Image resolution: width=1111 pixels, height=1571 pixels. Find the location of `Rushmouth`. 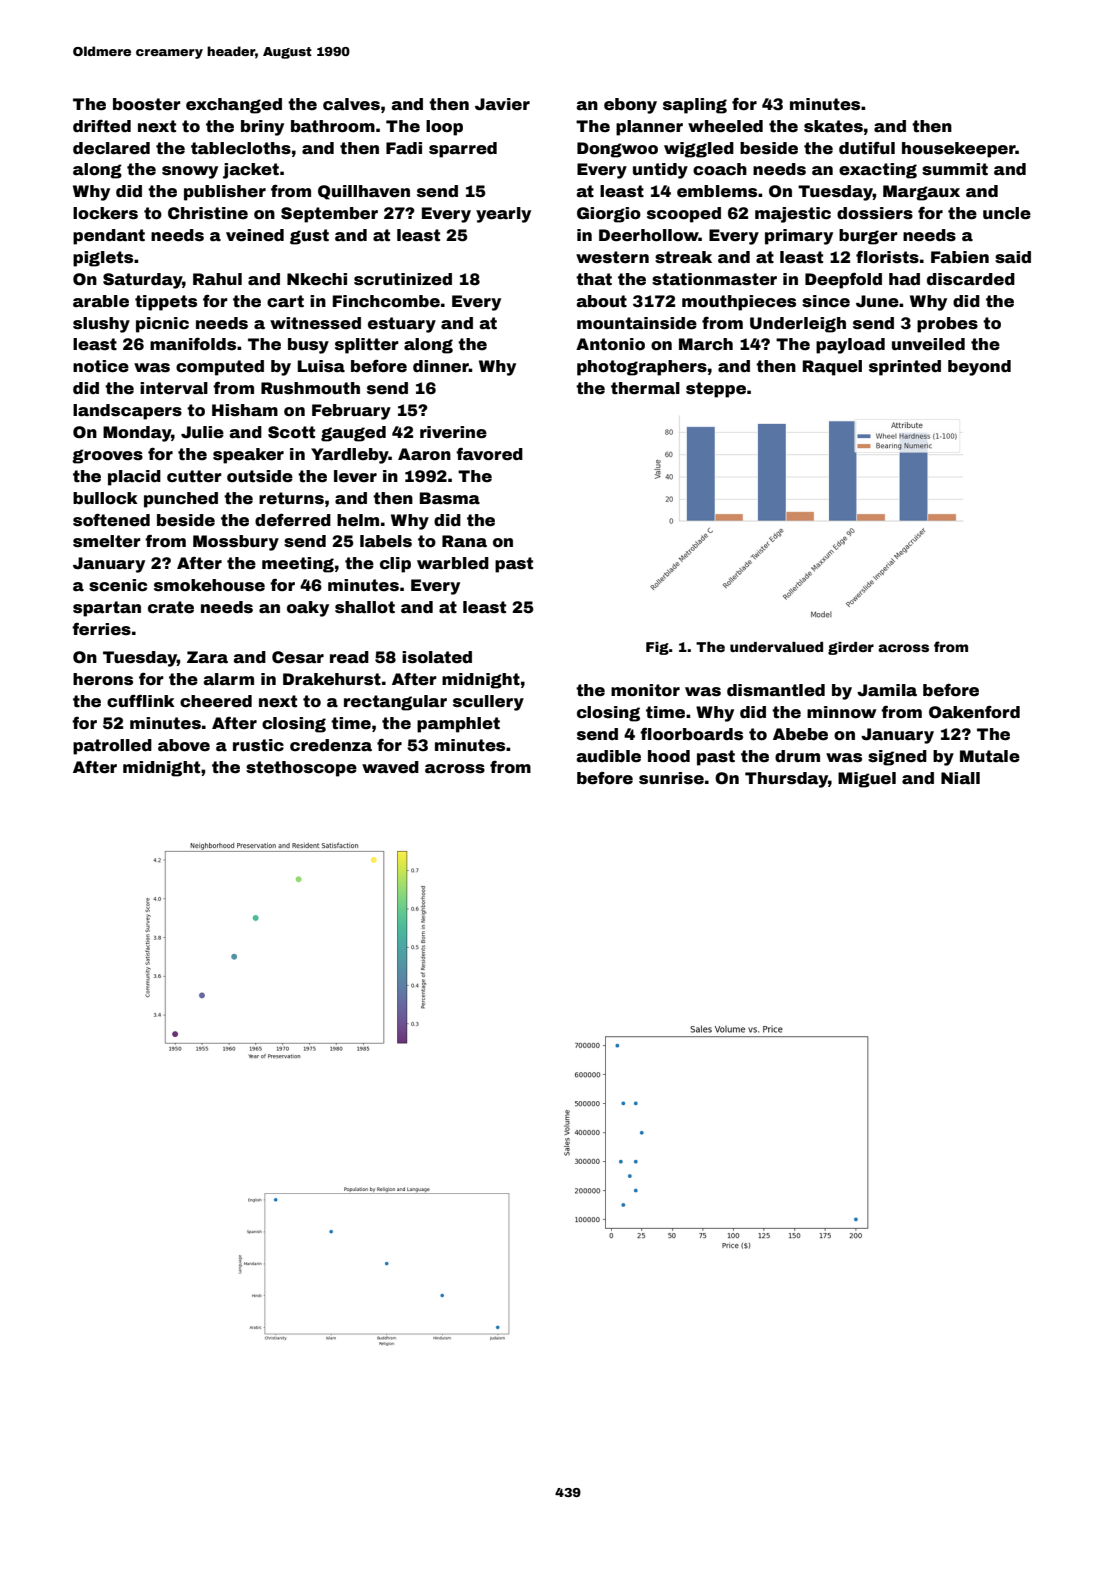

Rushmouth is located at coordinates (310, 388).
